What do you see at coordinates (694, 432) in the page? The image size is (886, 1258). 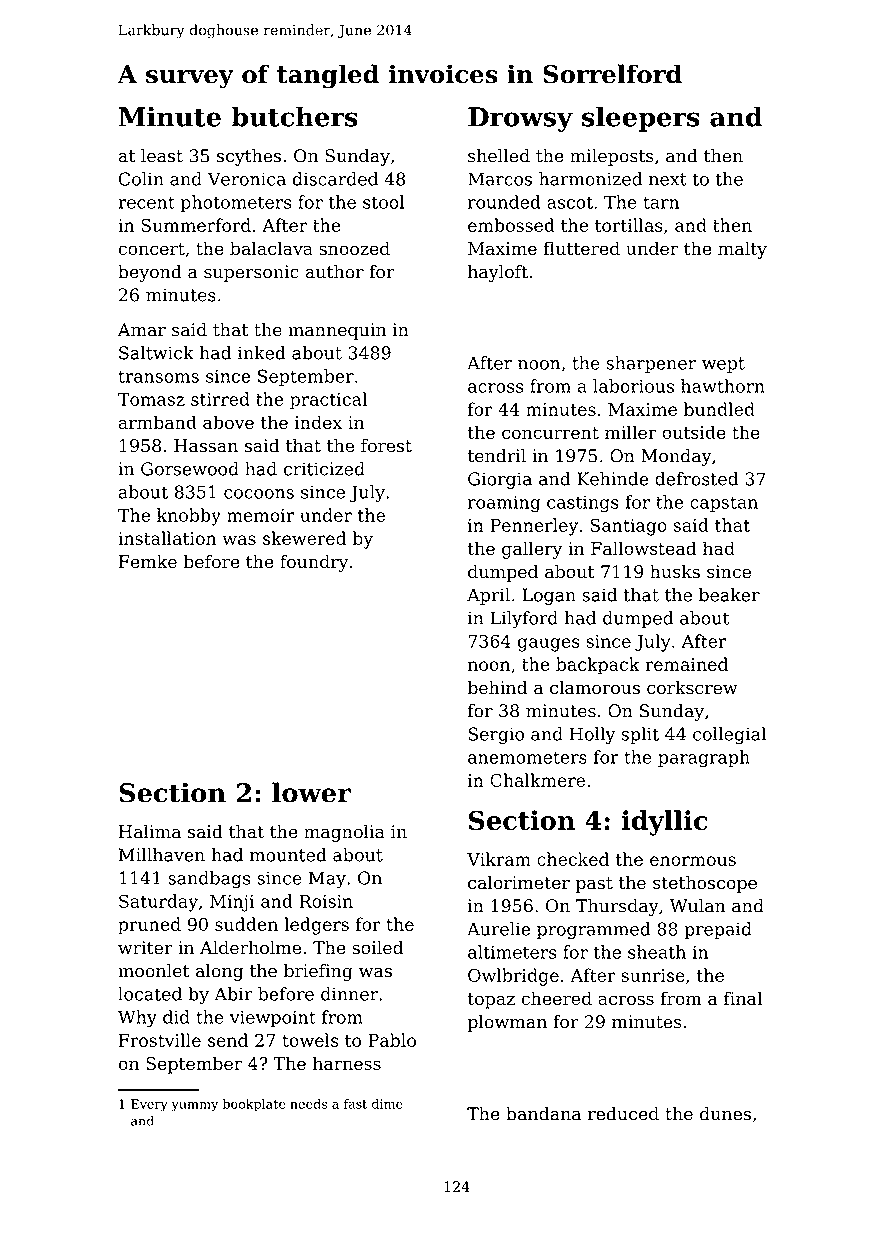 I see `outside` at bounding box center [694, 432].
